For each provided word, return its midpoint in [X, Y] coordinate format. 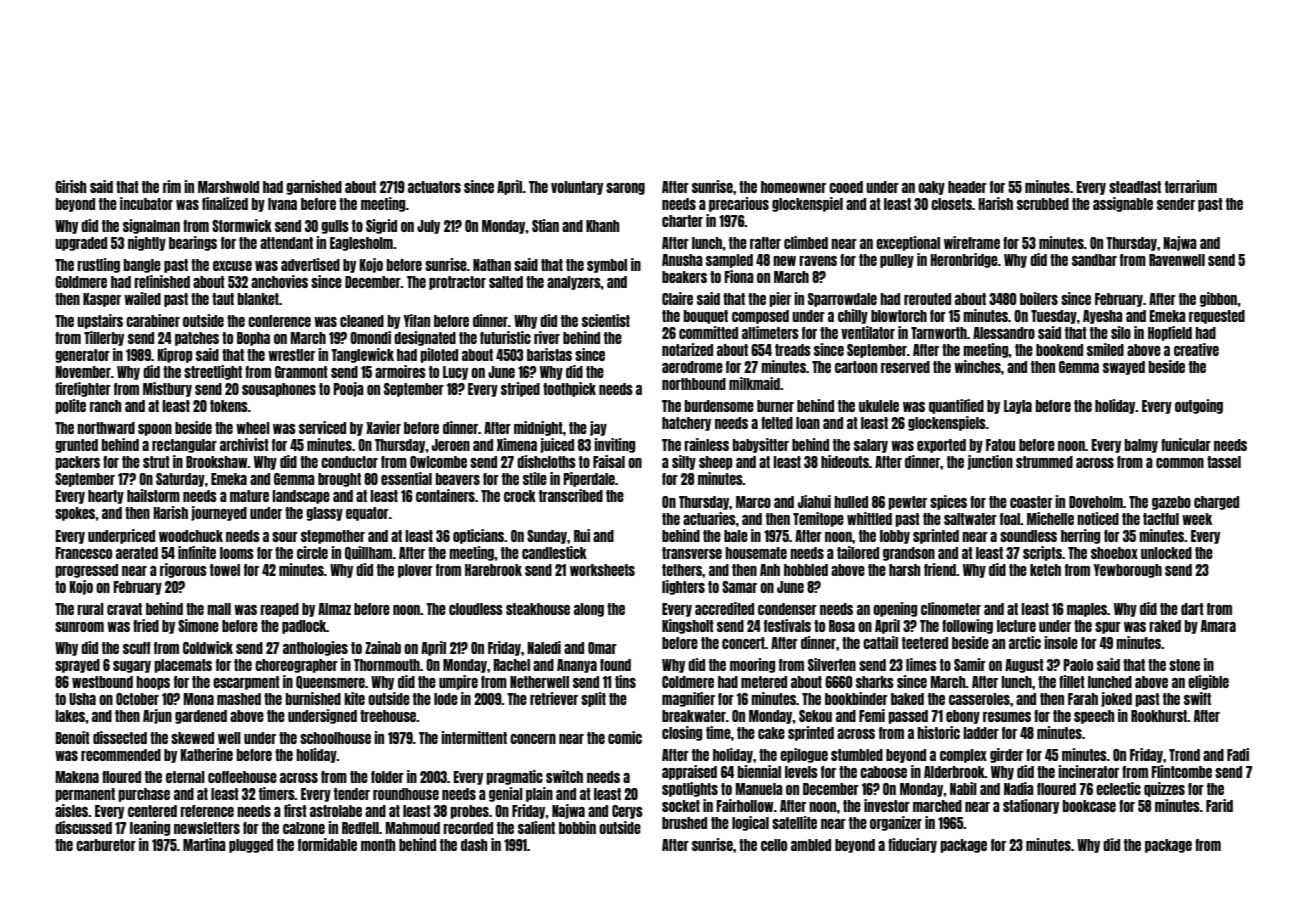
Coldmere [688, 682]
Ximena [517, 444]
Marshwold [228, 187]
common [1180, 463]
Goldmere [81, 282]
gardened [201, 717]
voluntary [577, 188]
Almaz [334, 609]
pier [780, 299]
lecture [1016, 626]
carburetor [106, 845]
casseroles [979, 699]
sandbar [1094, 260]
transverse [692, 553]
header [967, 187]
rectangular [184, 446]
